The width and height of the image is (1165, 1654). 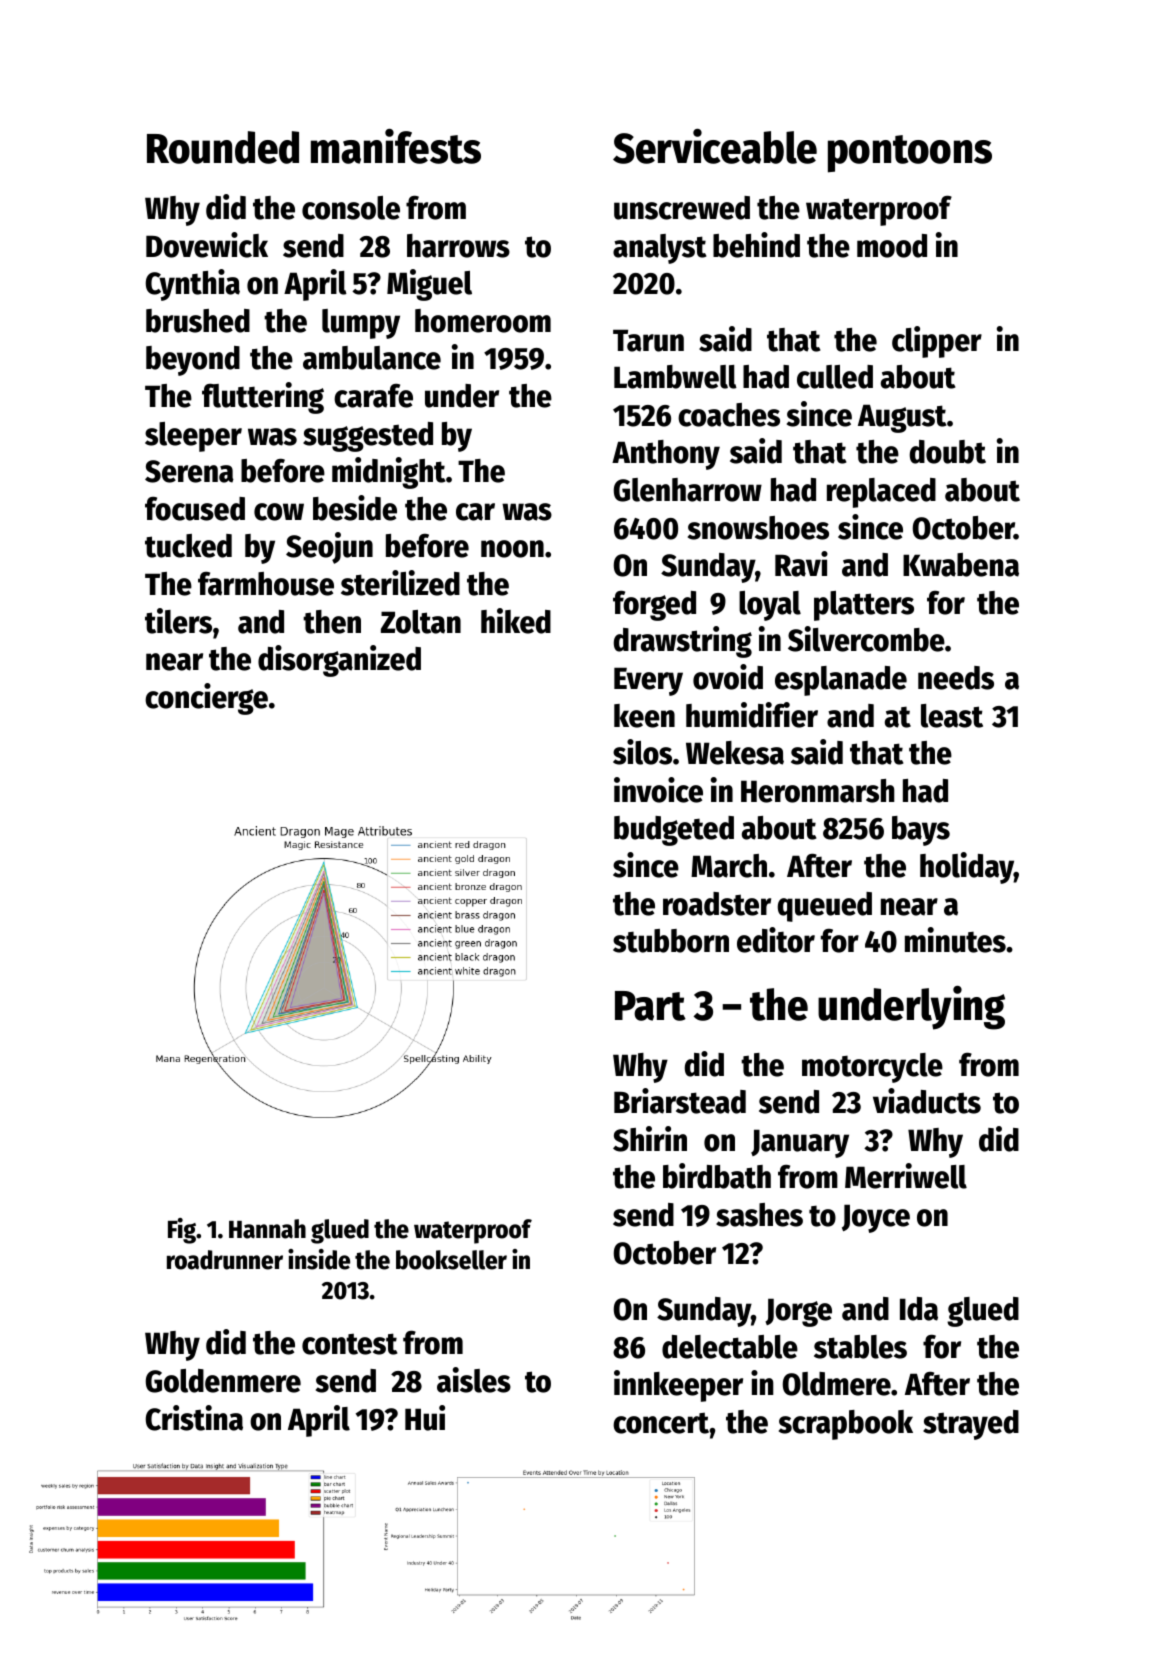 I want to click on minutes, so click(x=955, y=940).
